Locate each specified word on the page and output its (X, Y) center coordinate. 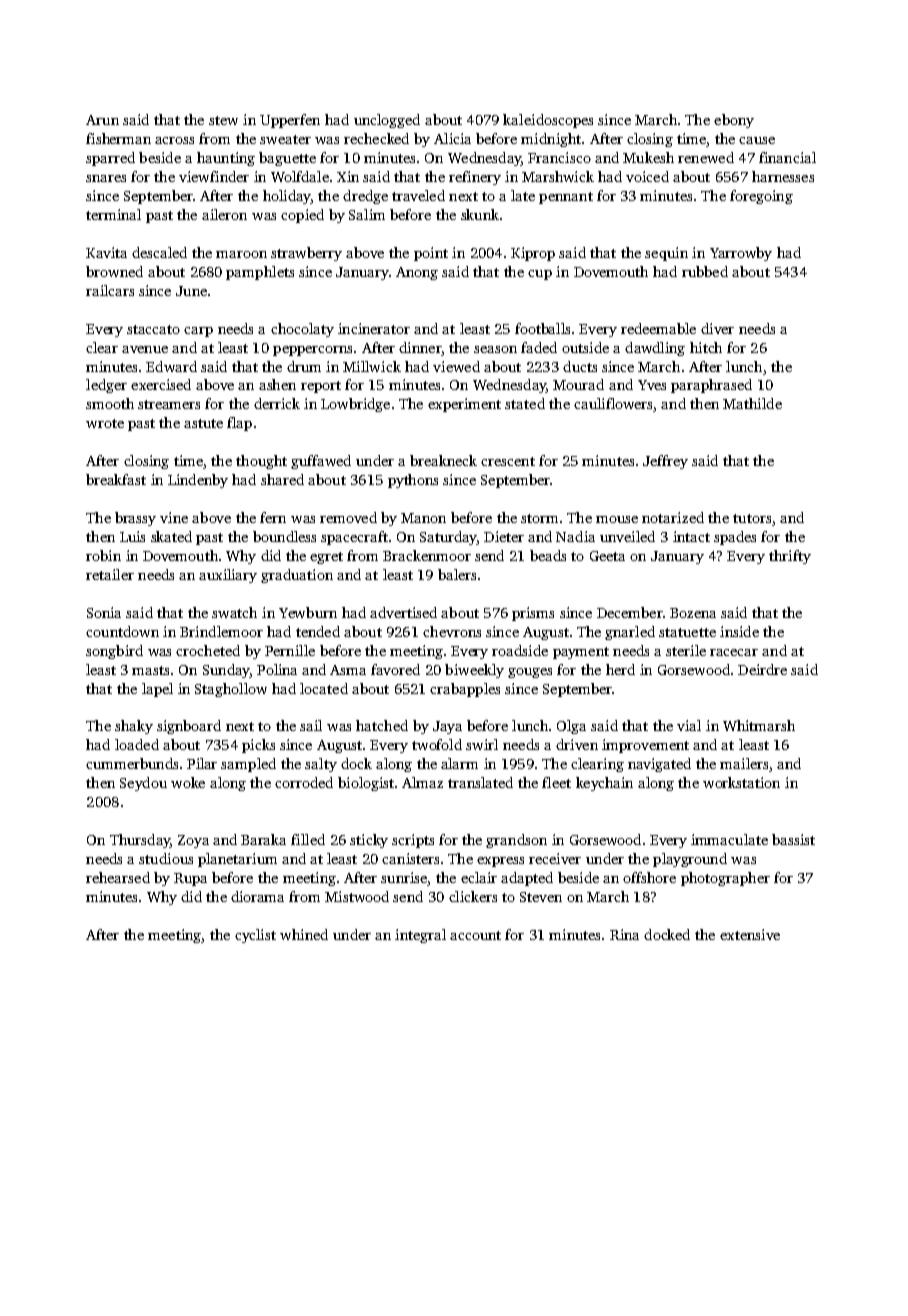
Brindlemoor (221, 631)
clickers (473, 896)
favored (395, 669)
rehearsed (118, 877)
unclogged (387, 121)
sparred (110, 159)
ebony (734, 121)
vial (689, 725)
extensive (750, 934)
